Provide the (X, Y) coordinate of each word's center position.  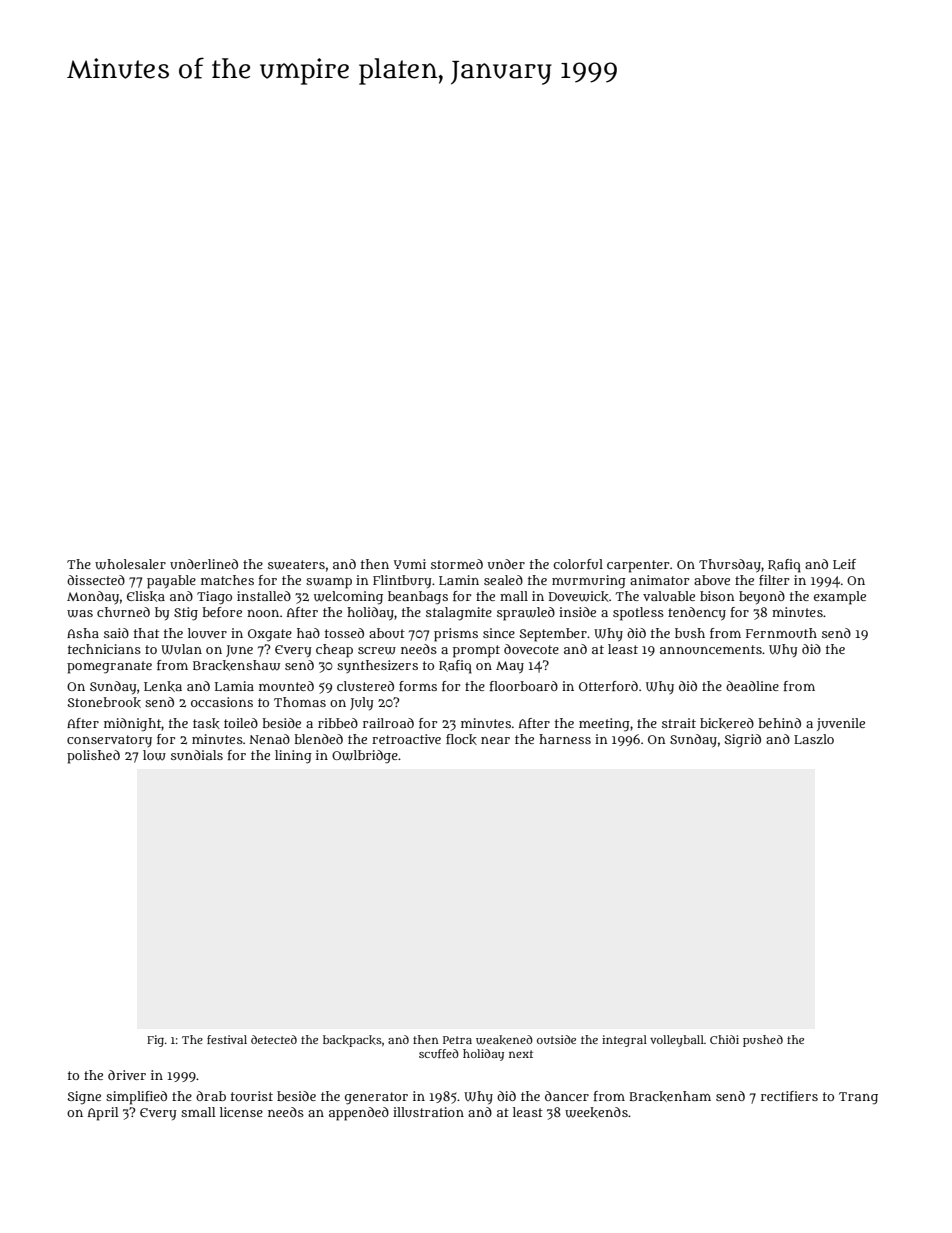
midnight (133, 724)
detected (274, 1039)
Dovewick (579, 596)
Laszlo (814, 739)
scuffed (439, 1053)
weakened (504, 1040)
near (495, 740)
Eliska (146, 596)
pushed (763, 1041)
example (840, 598)
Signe (84, 1097)
